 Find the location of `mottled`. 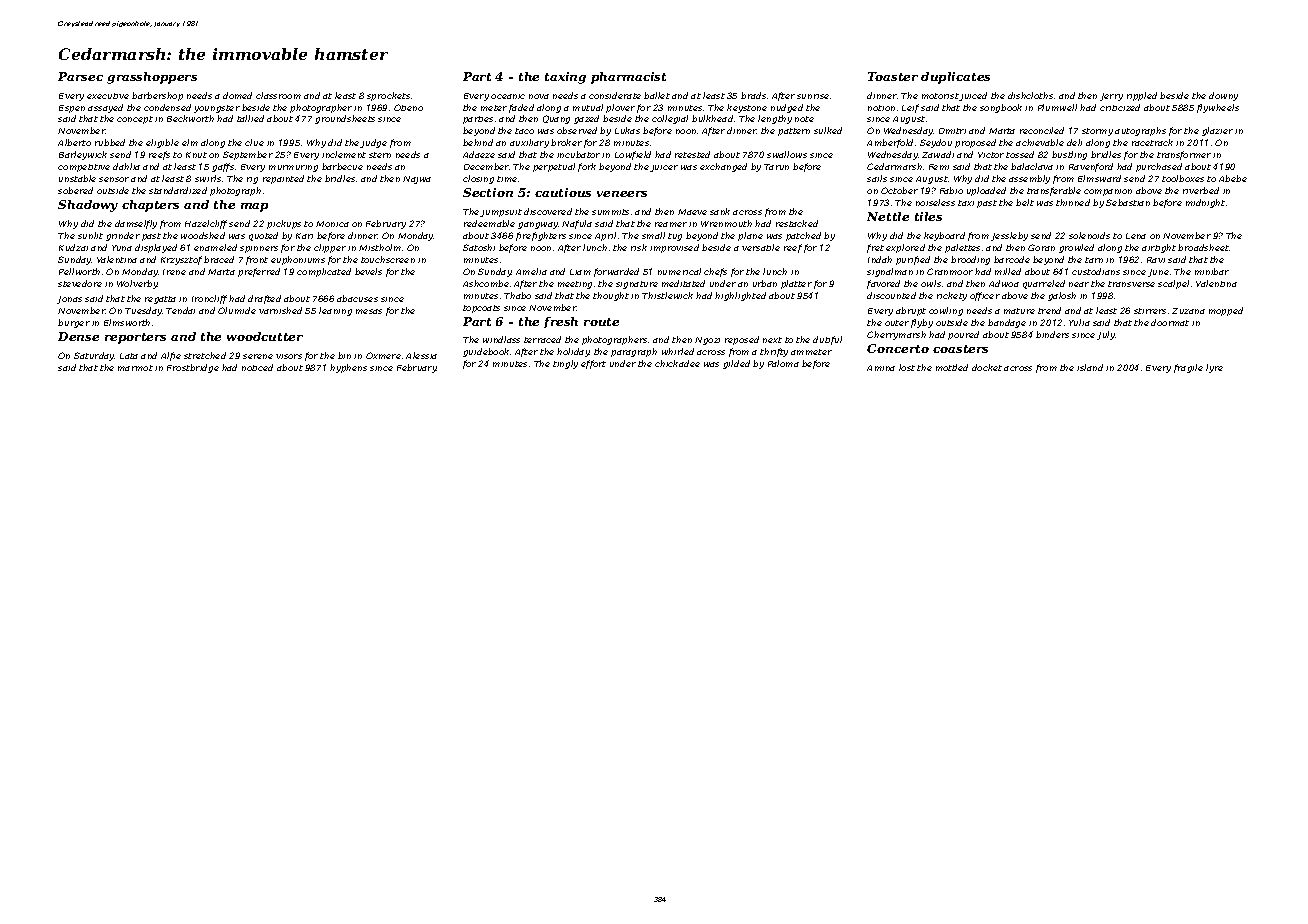

mottled is located at coordinates (952, 367).
